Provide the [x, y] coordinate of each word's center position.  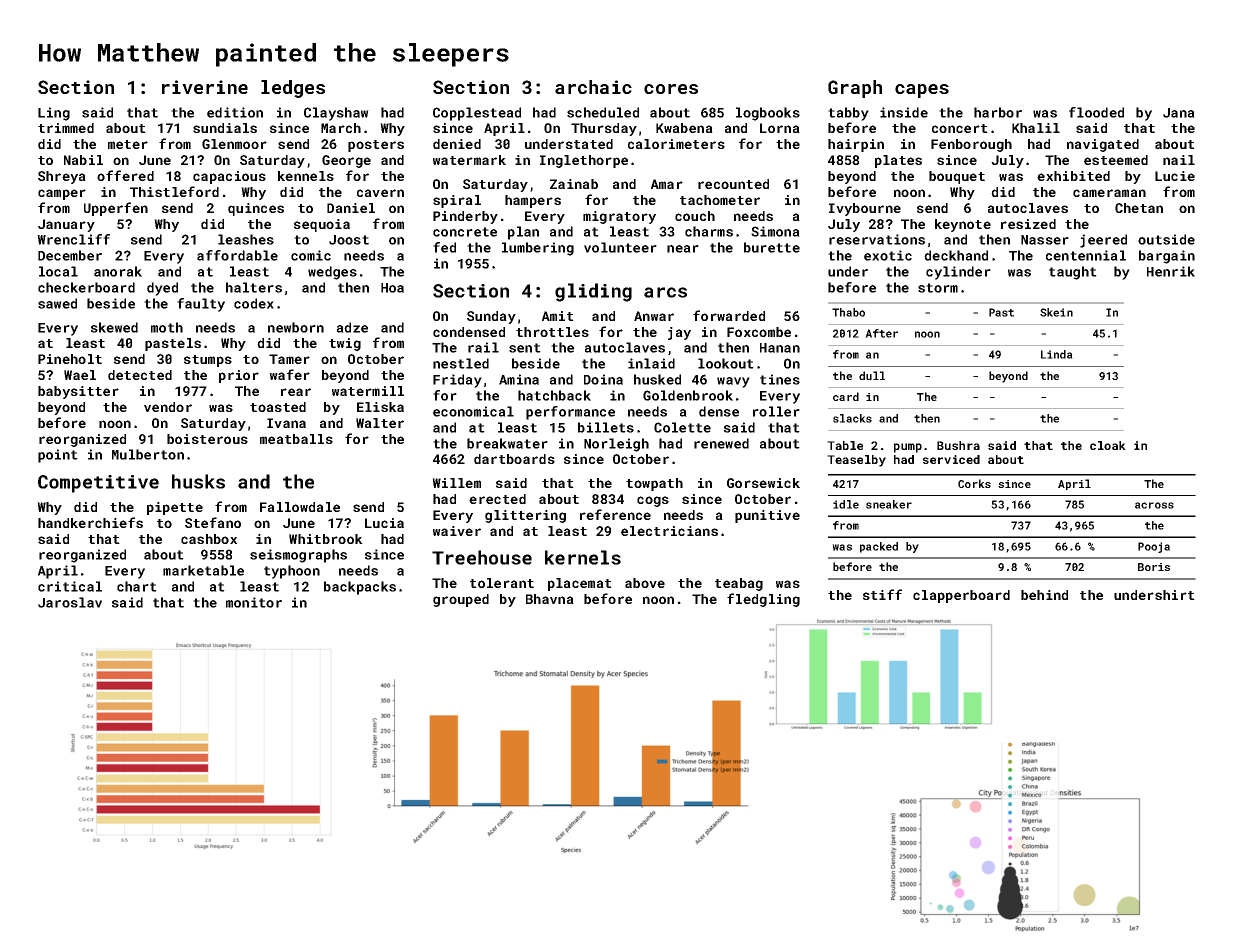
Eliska [380, 407]
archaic [593, 87]
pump [908, 448]
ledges [293, 89]
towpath [654, 484]
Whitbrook [326, 539]
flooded [1096, 112]
